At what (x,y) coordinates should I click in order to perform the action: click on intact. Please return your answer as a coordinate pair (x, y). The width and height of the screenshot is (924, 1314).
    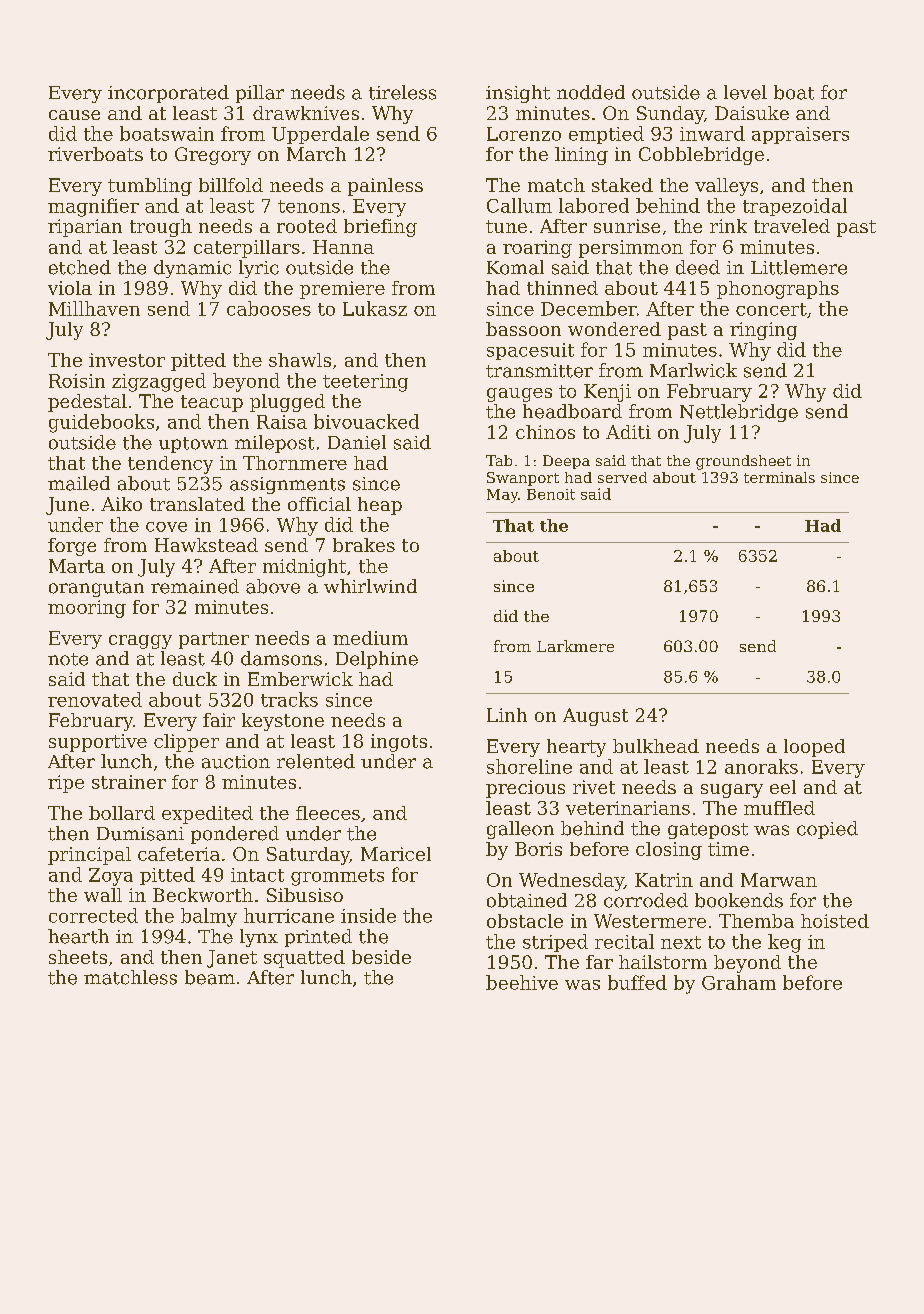
    Looking at the image, I should click on (257, 875).
